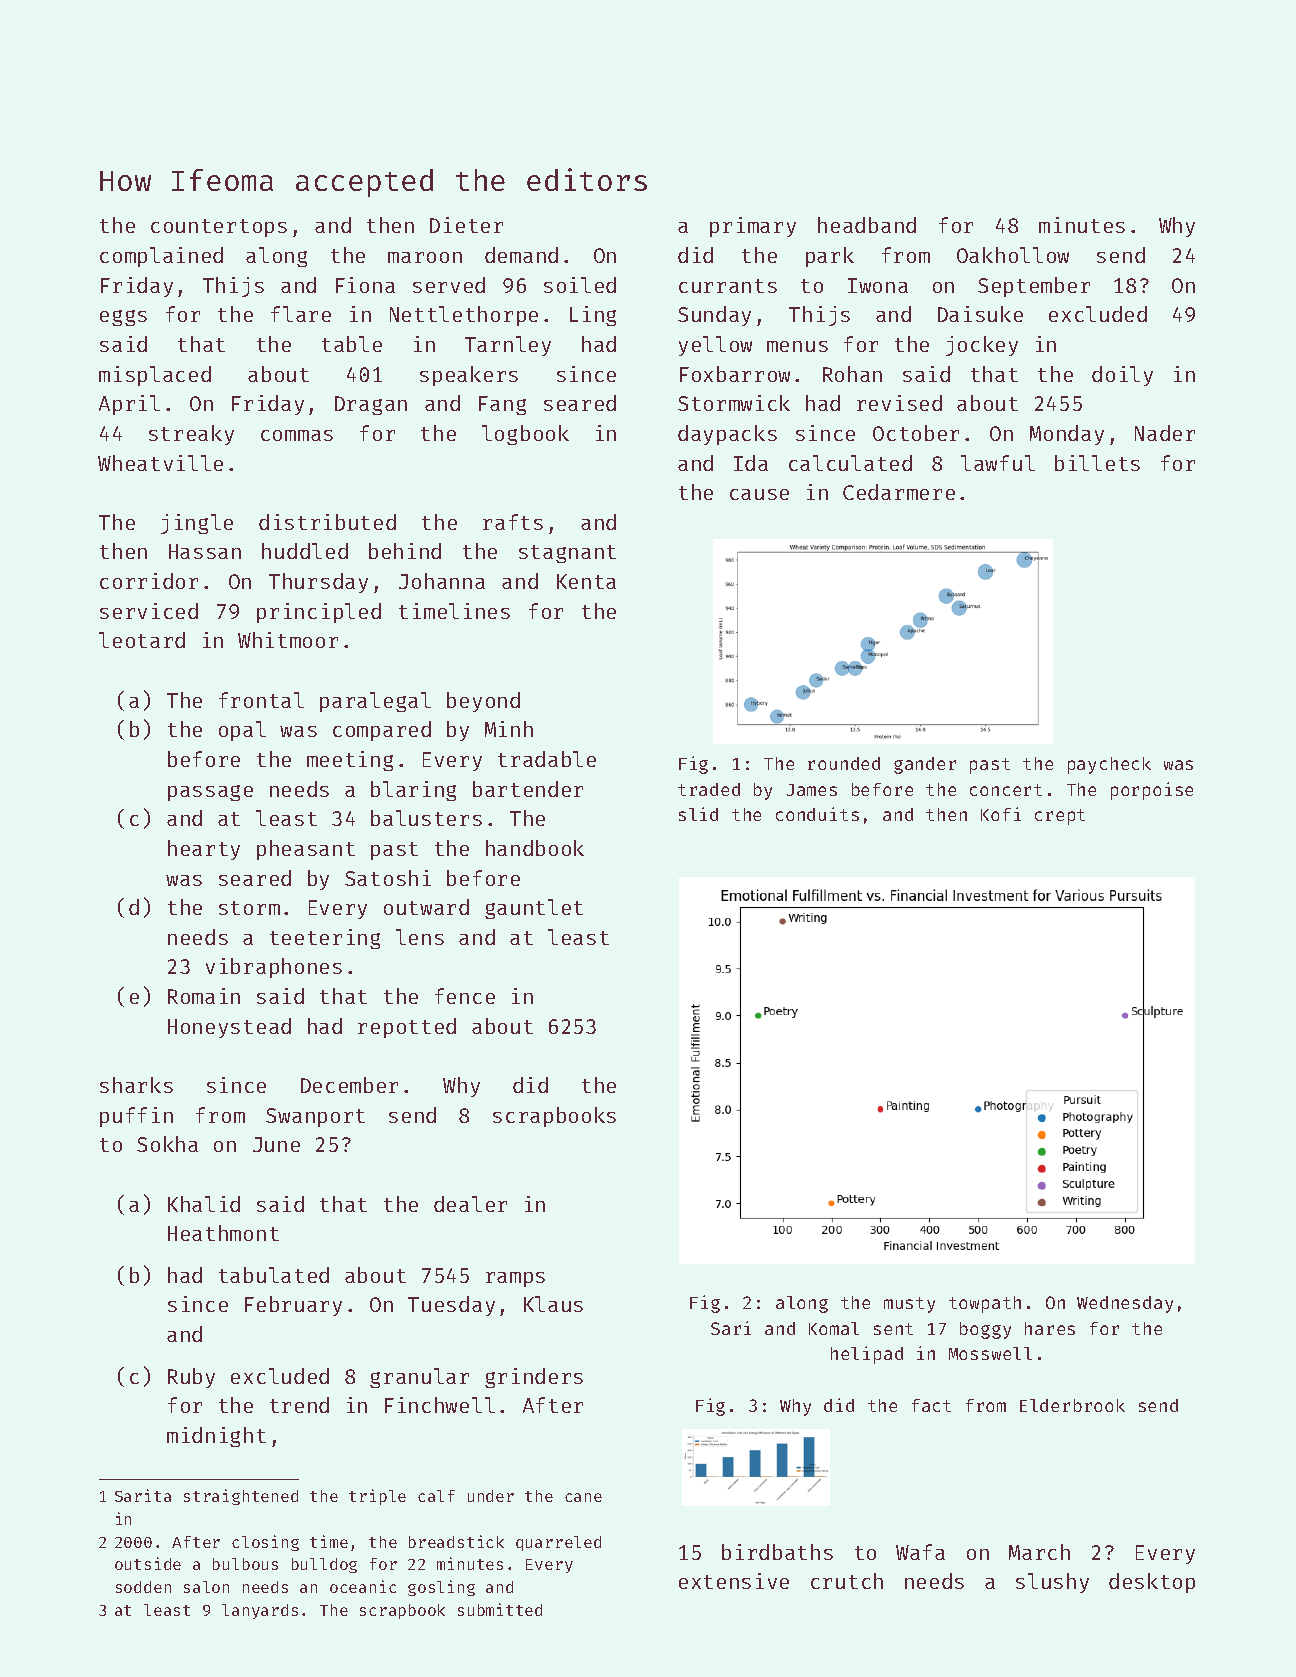 The image size is (1296, 1677). Describe the element at coordinates (734, 1581) in the screenshot. I see `extensive` at that location.
